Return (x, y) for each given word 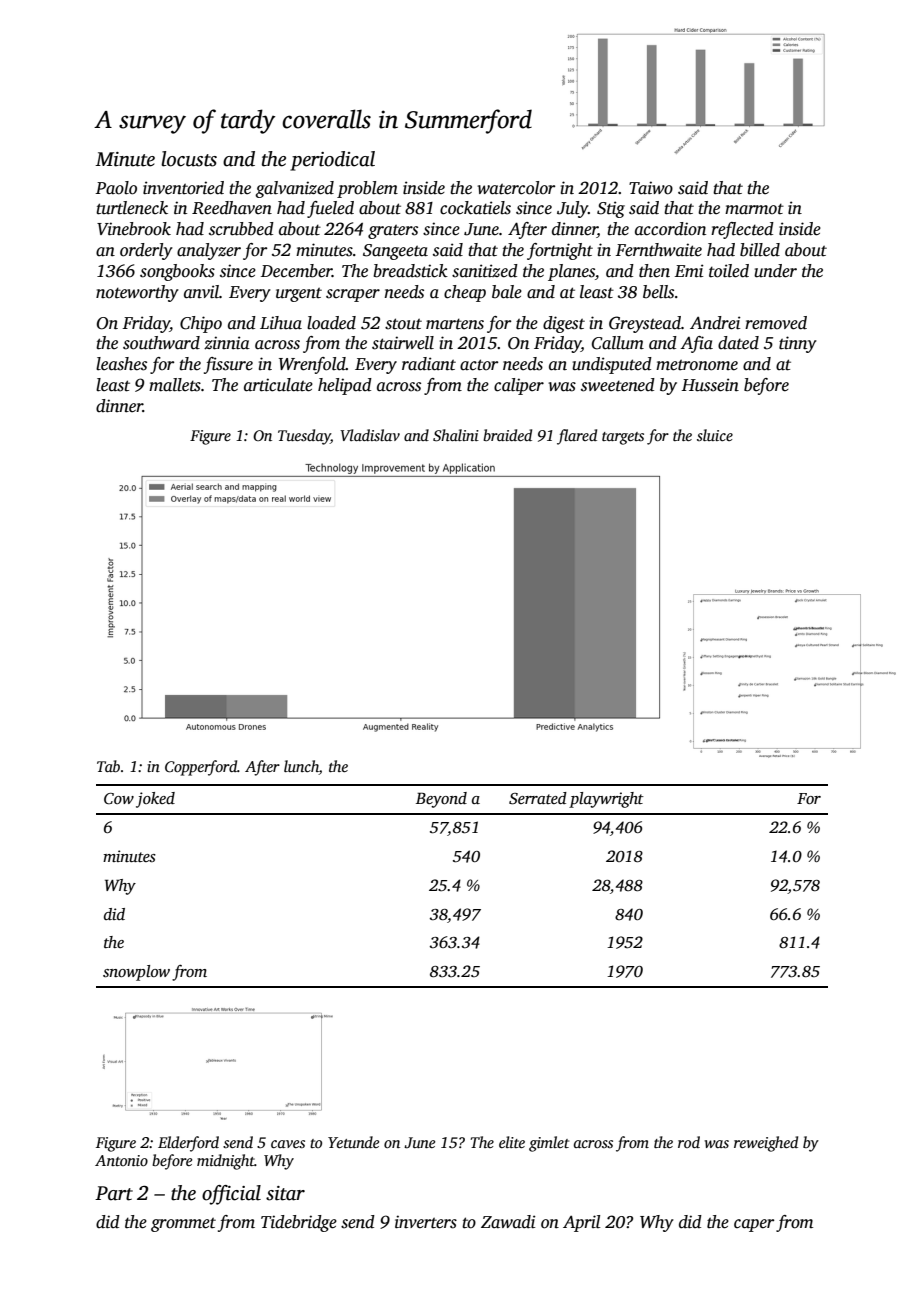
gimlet (549, 1144)
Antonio (121, 1160)
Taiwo (651, 188)
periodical (332, 161)
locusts (189, 159)
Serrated (538, 798)
